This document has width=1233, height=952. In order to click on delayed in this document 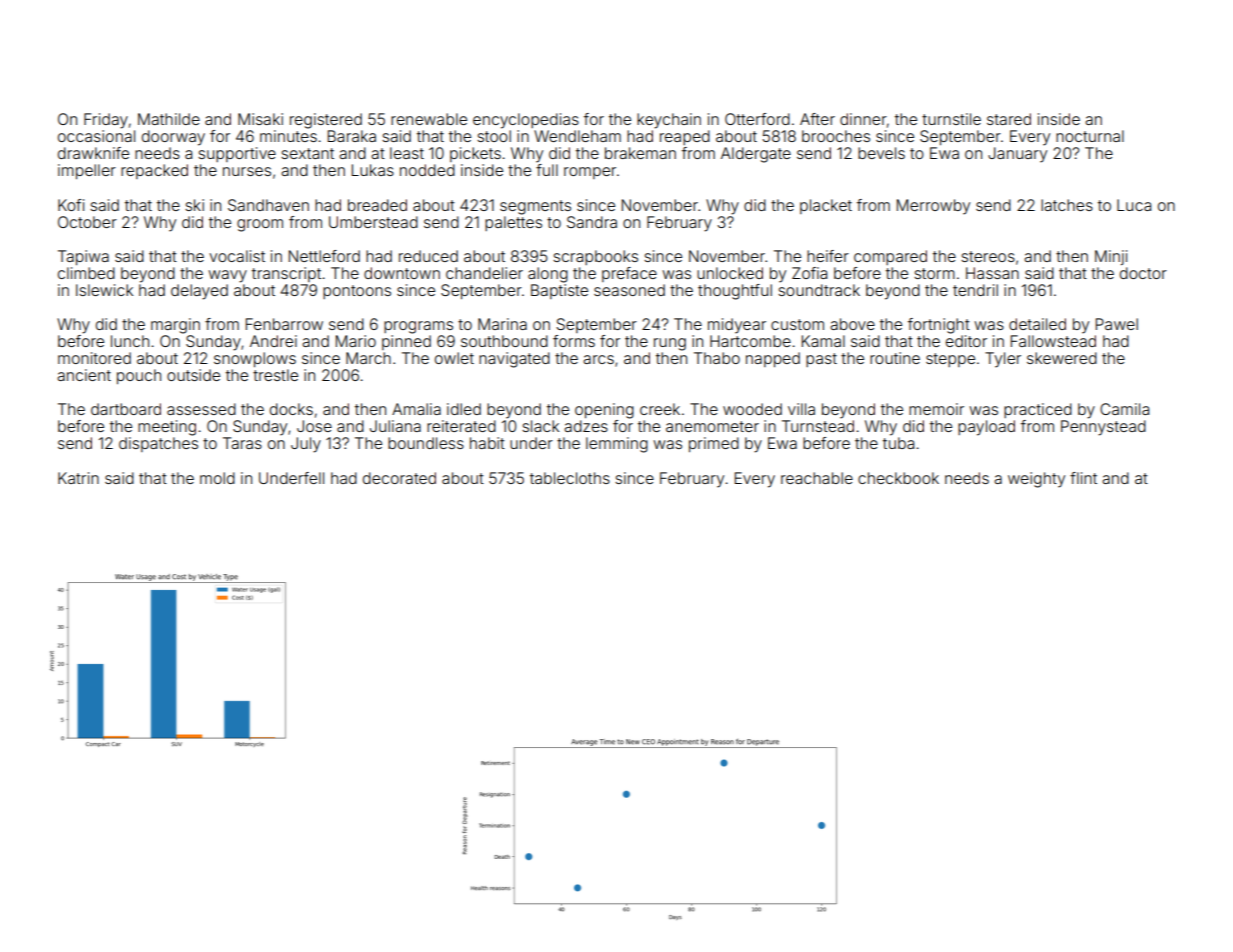, I will do `click(199, 292)`.
